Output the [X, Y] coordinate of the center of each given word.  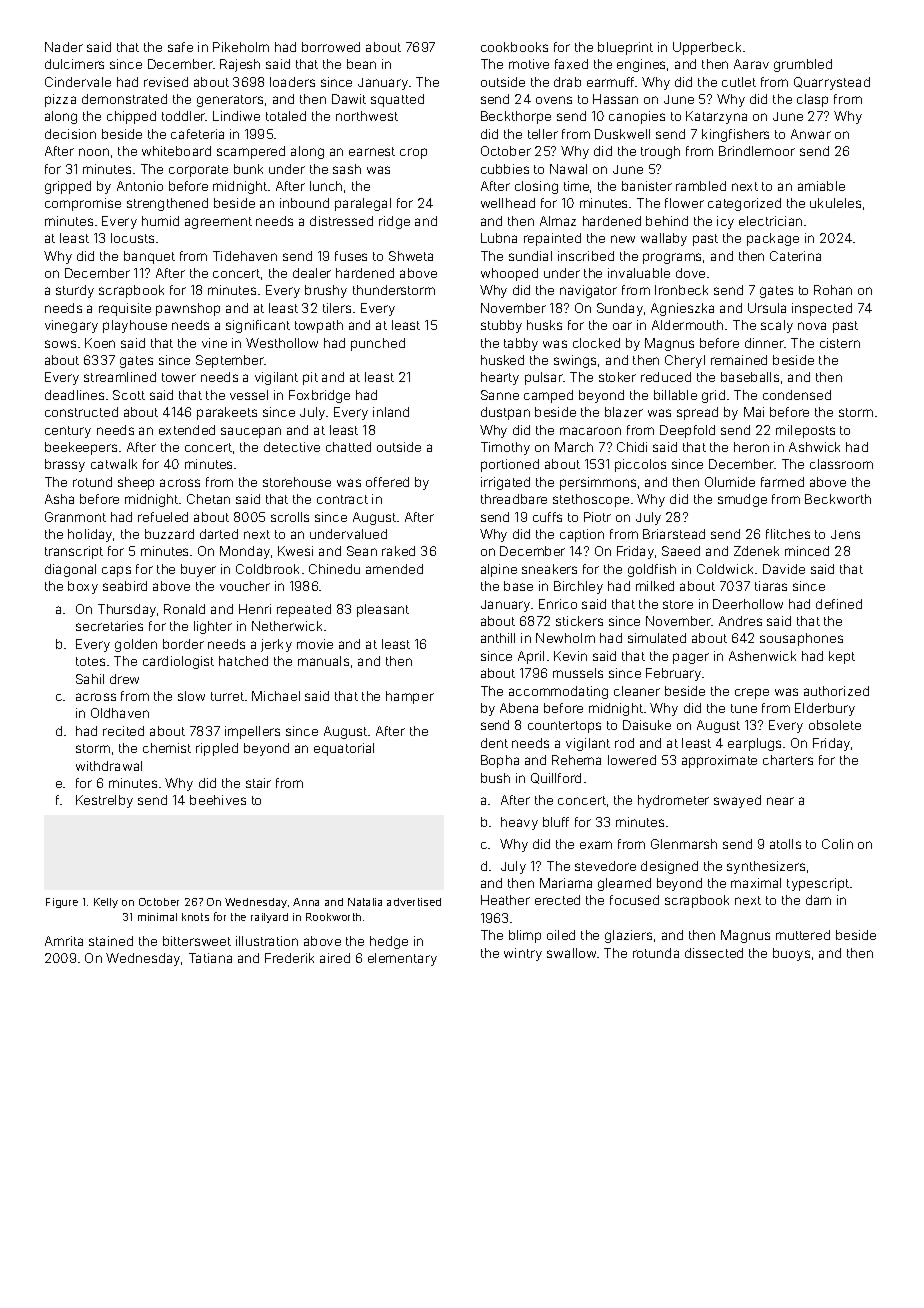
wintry [523, 954]
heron [751, 447]
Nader [64, 47]
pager [691, 658]
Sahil [90, 679]
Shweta [411, 256]
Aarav [751, 64]
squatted [397, 100]
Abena [519, 708]
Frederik [289, 958]
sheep [136, 483]
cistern [840, 343]
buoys [791, 954]
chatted [348, 447]
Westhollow [282, 343]
